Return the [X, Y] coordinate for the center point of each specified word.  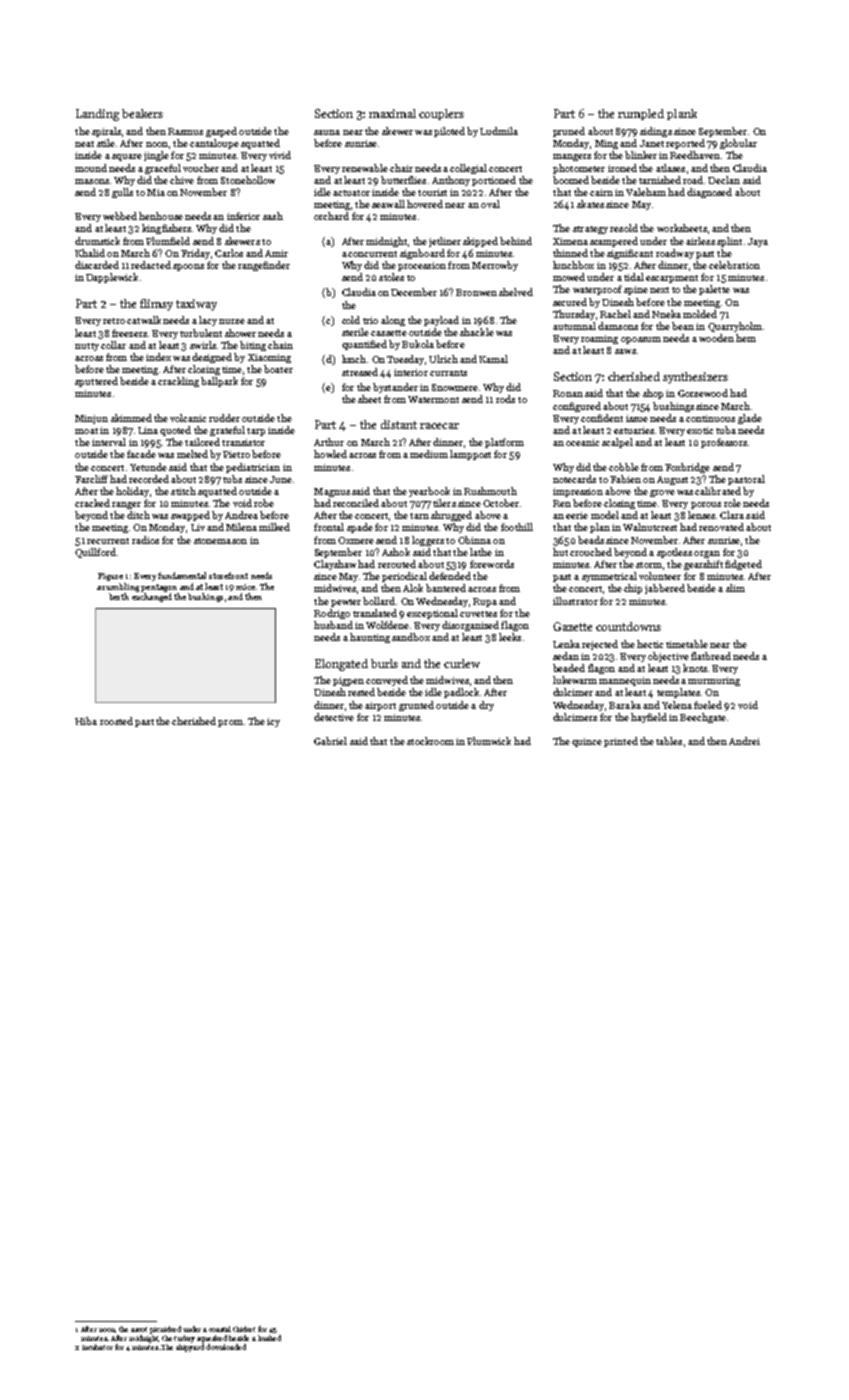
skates [590, 204]
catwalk [144, 320]
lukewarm [575, 680]
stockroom [430, 741]
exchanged [152, 597]
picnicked [165, 1330]
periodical [404, 577]
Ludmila [499, 131]
